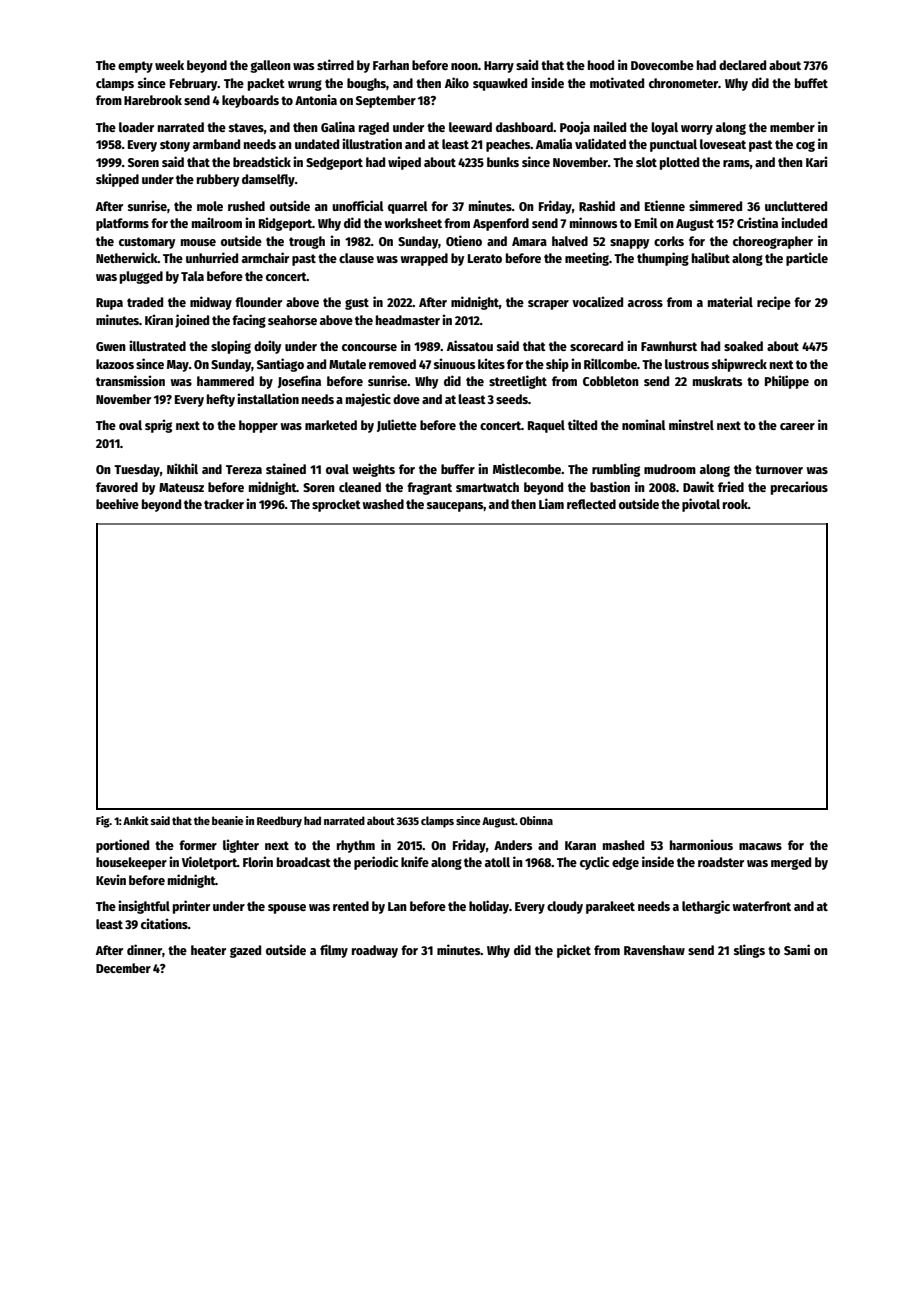  Describe the element at coordinates (487, 487) in the screenshot. I see `smartwatch` at that location.
